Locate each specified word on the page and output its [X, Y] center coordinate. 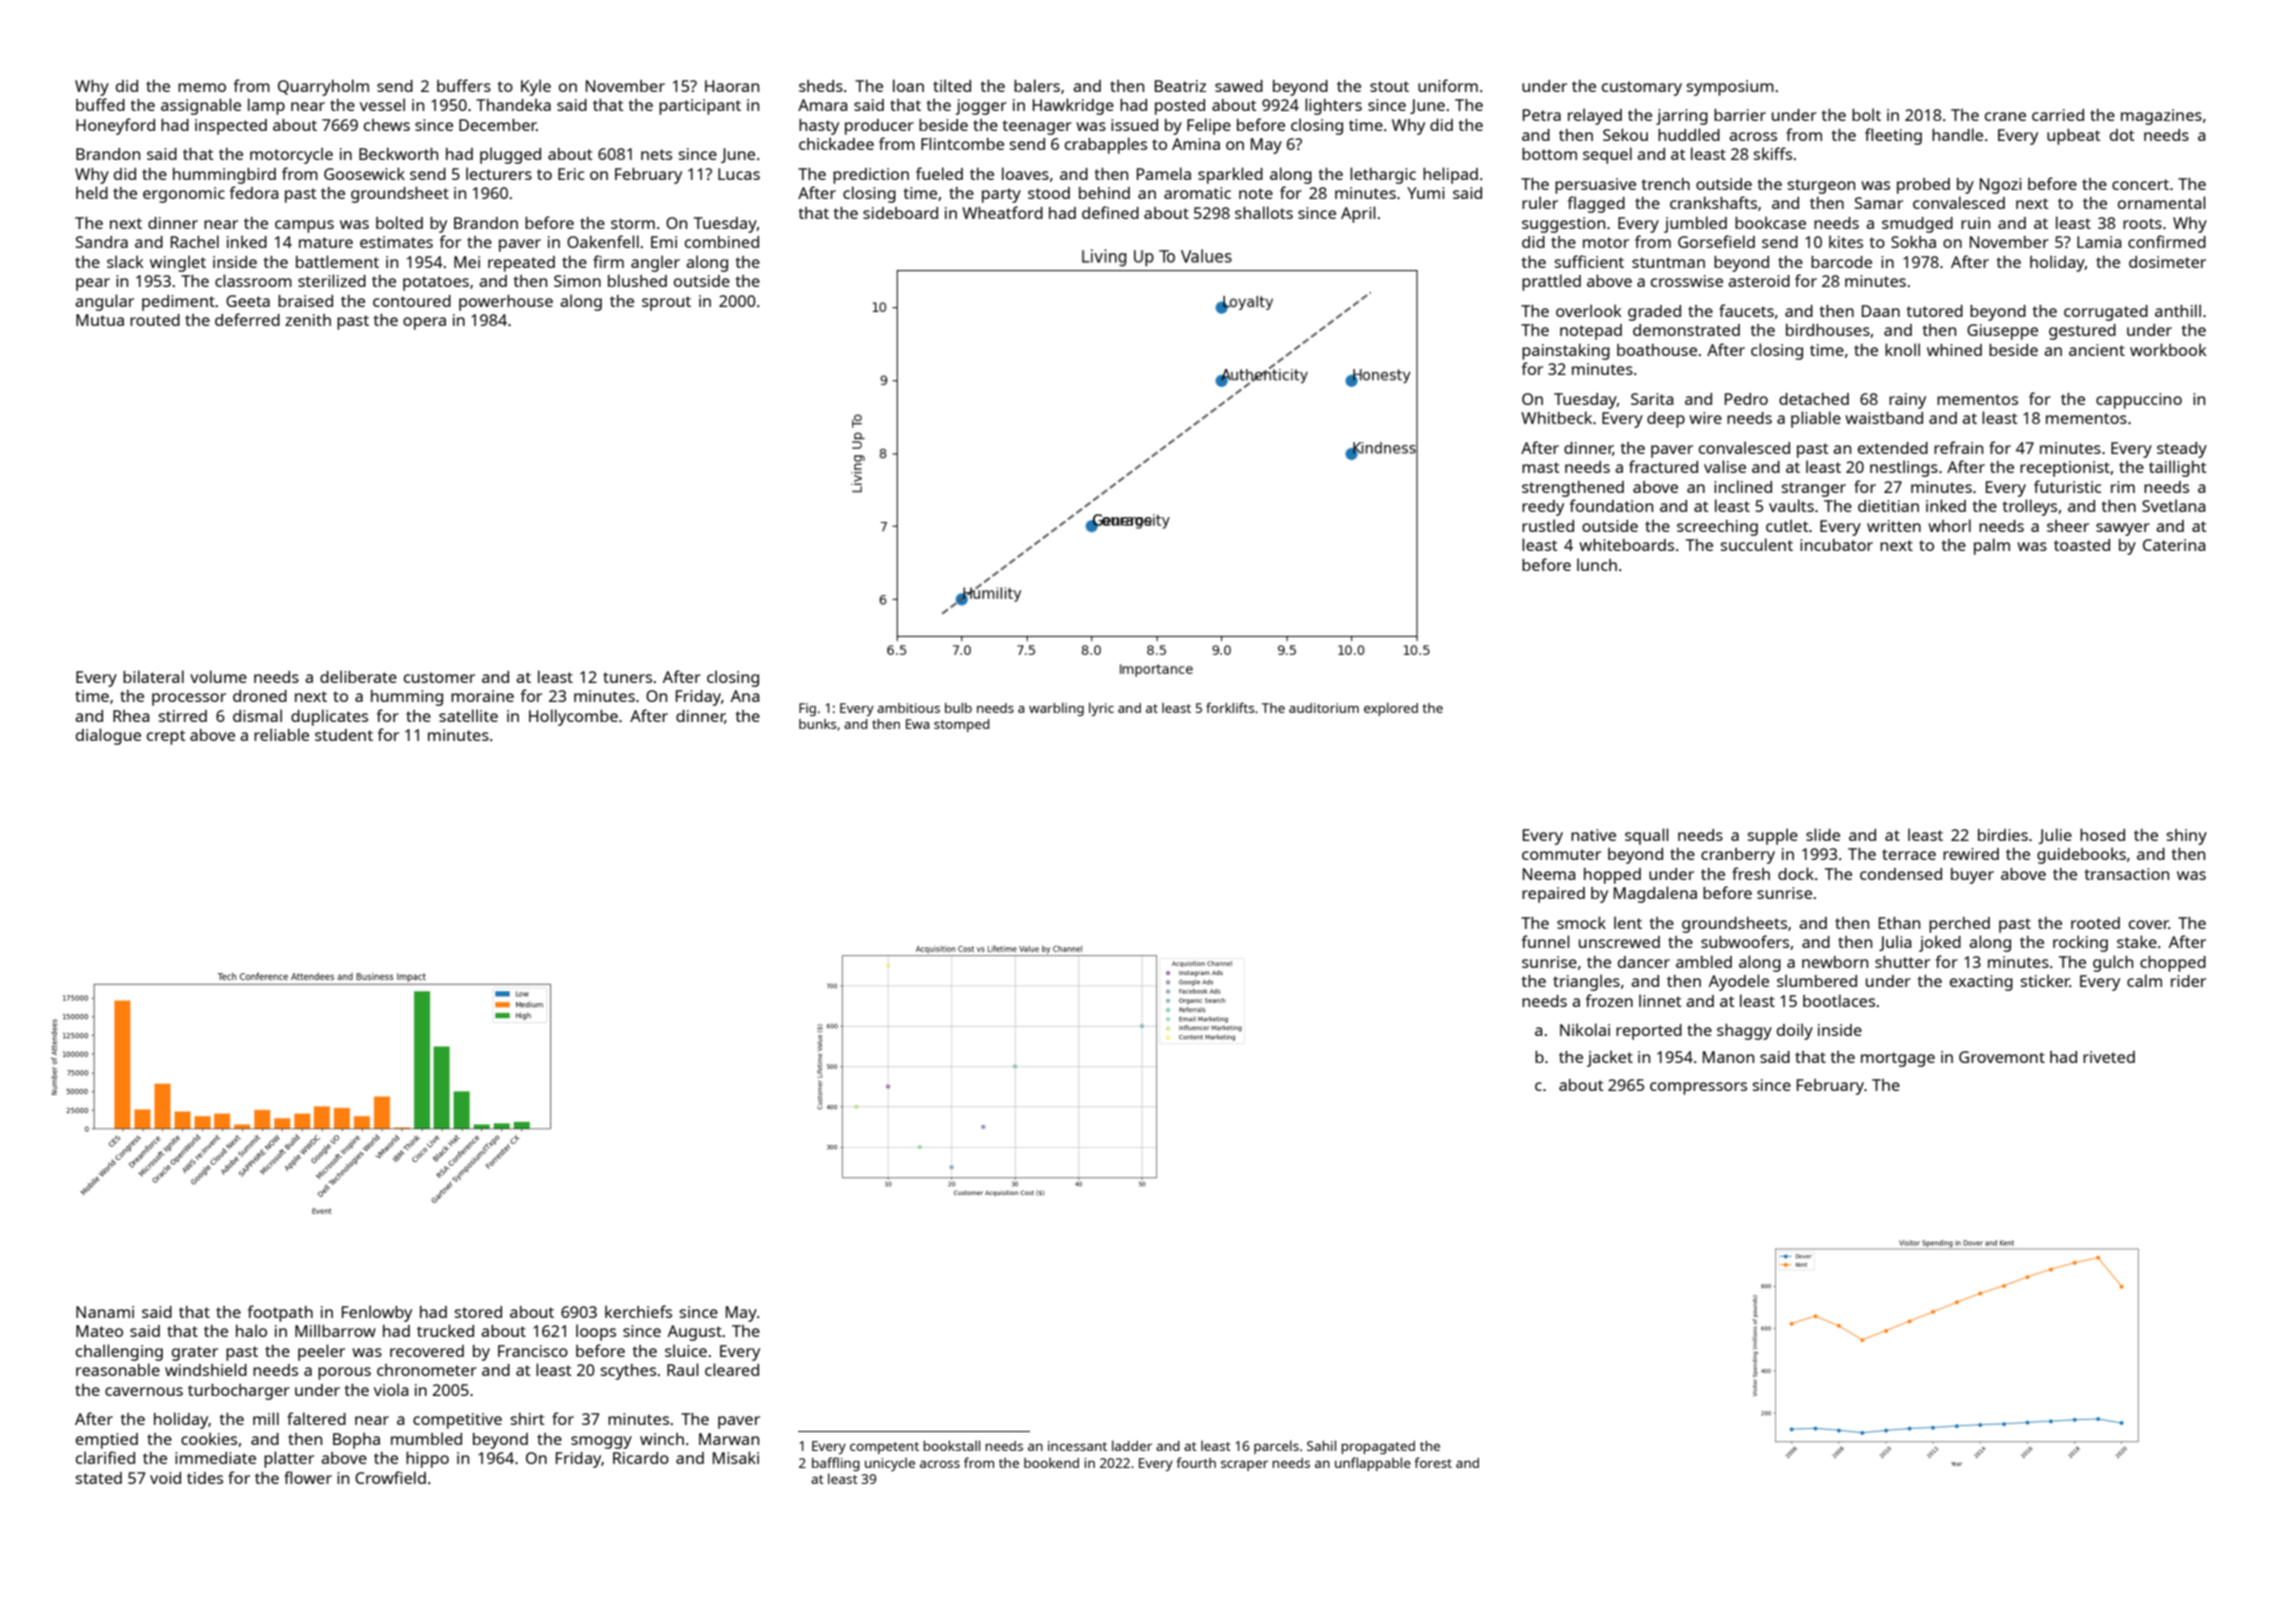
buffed [100, 104]
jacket [1610, 1058]
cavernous [144, 1391]
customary [1642, 88]
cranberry [1738, 856]
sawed [1239, 86]
